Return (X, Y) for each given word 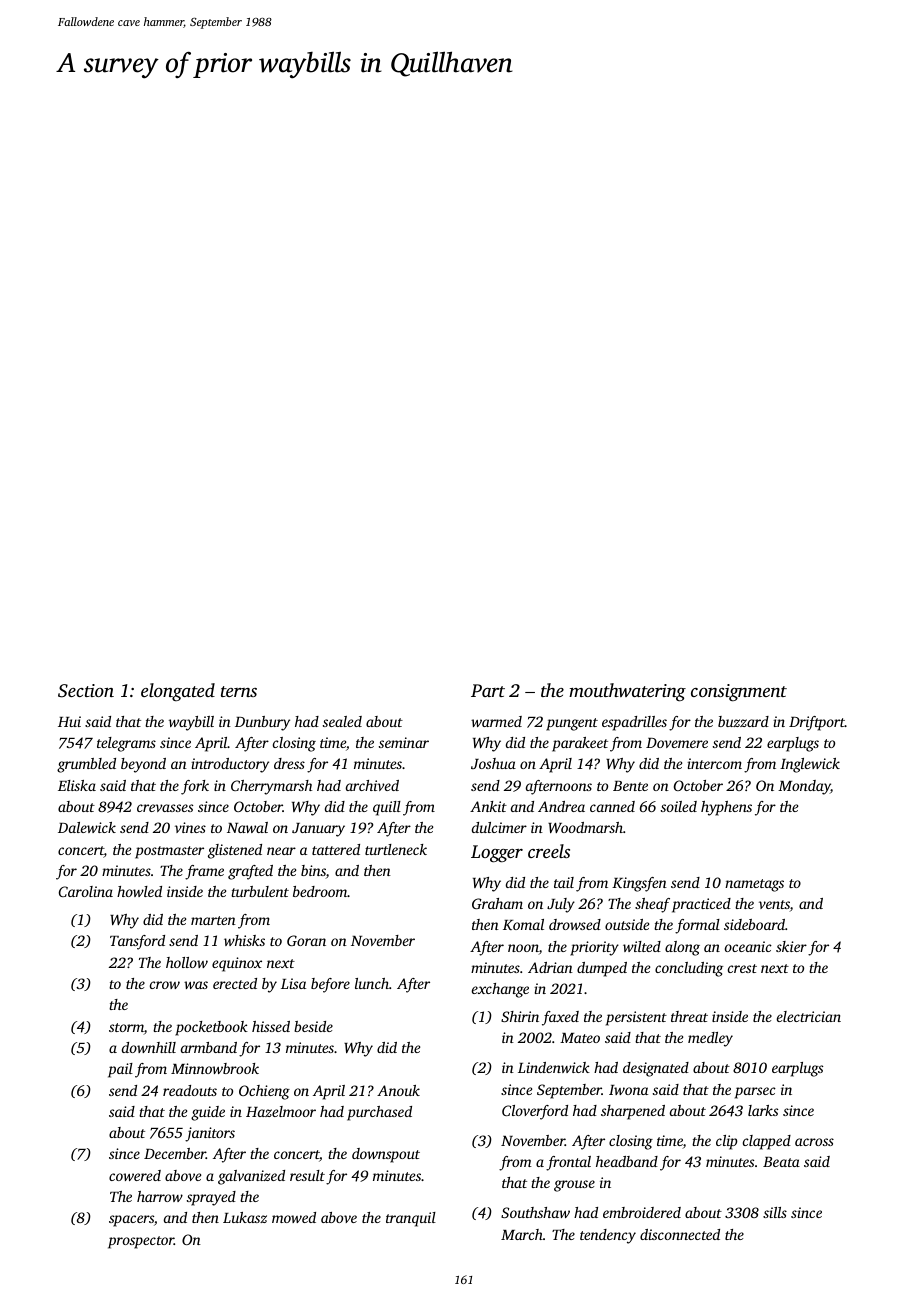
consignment (739, 693)
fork (195, 787)
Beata (781, 1162)
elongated (178, 692)
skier (791, 946)
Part (488, 690)
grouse (574, 1186)
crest (742, 968)
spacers (131, 1221)
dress (289, 763)
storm (126, 1029)
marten (213, 920)
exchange (500, 990)
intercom (714, 763)
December (175, 1153)
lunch (372, 983)
